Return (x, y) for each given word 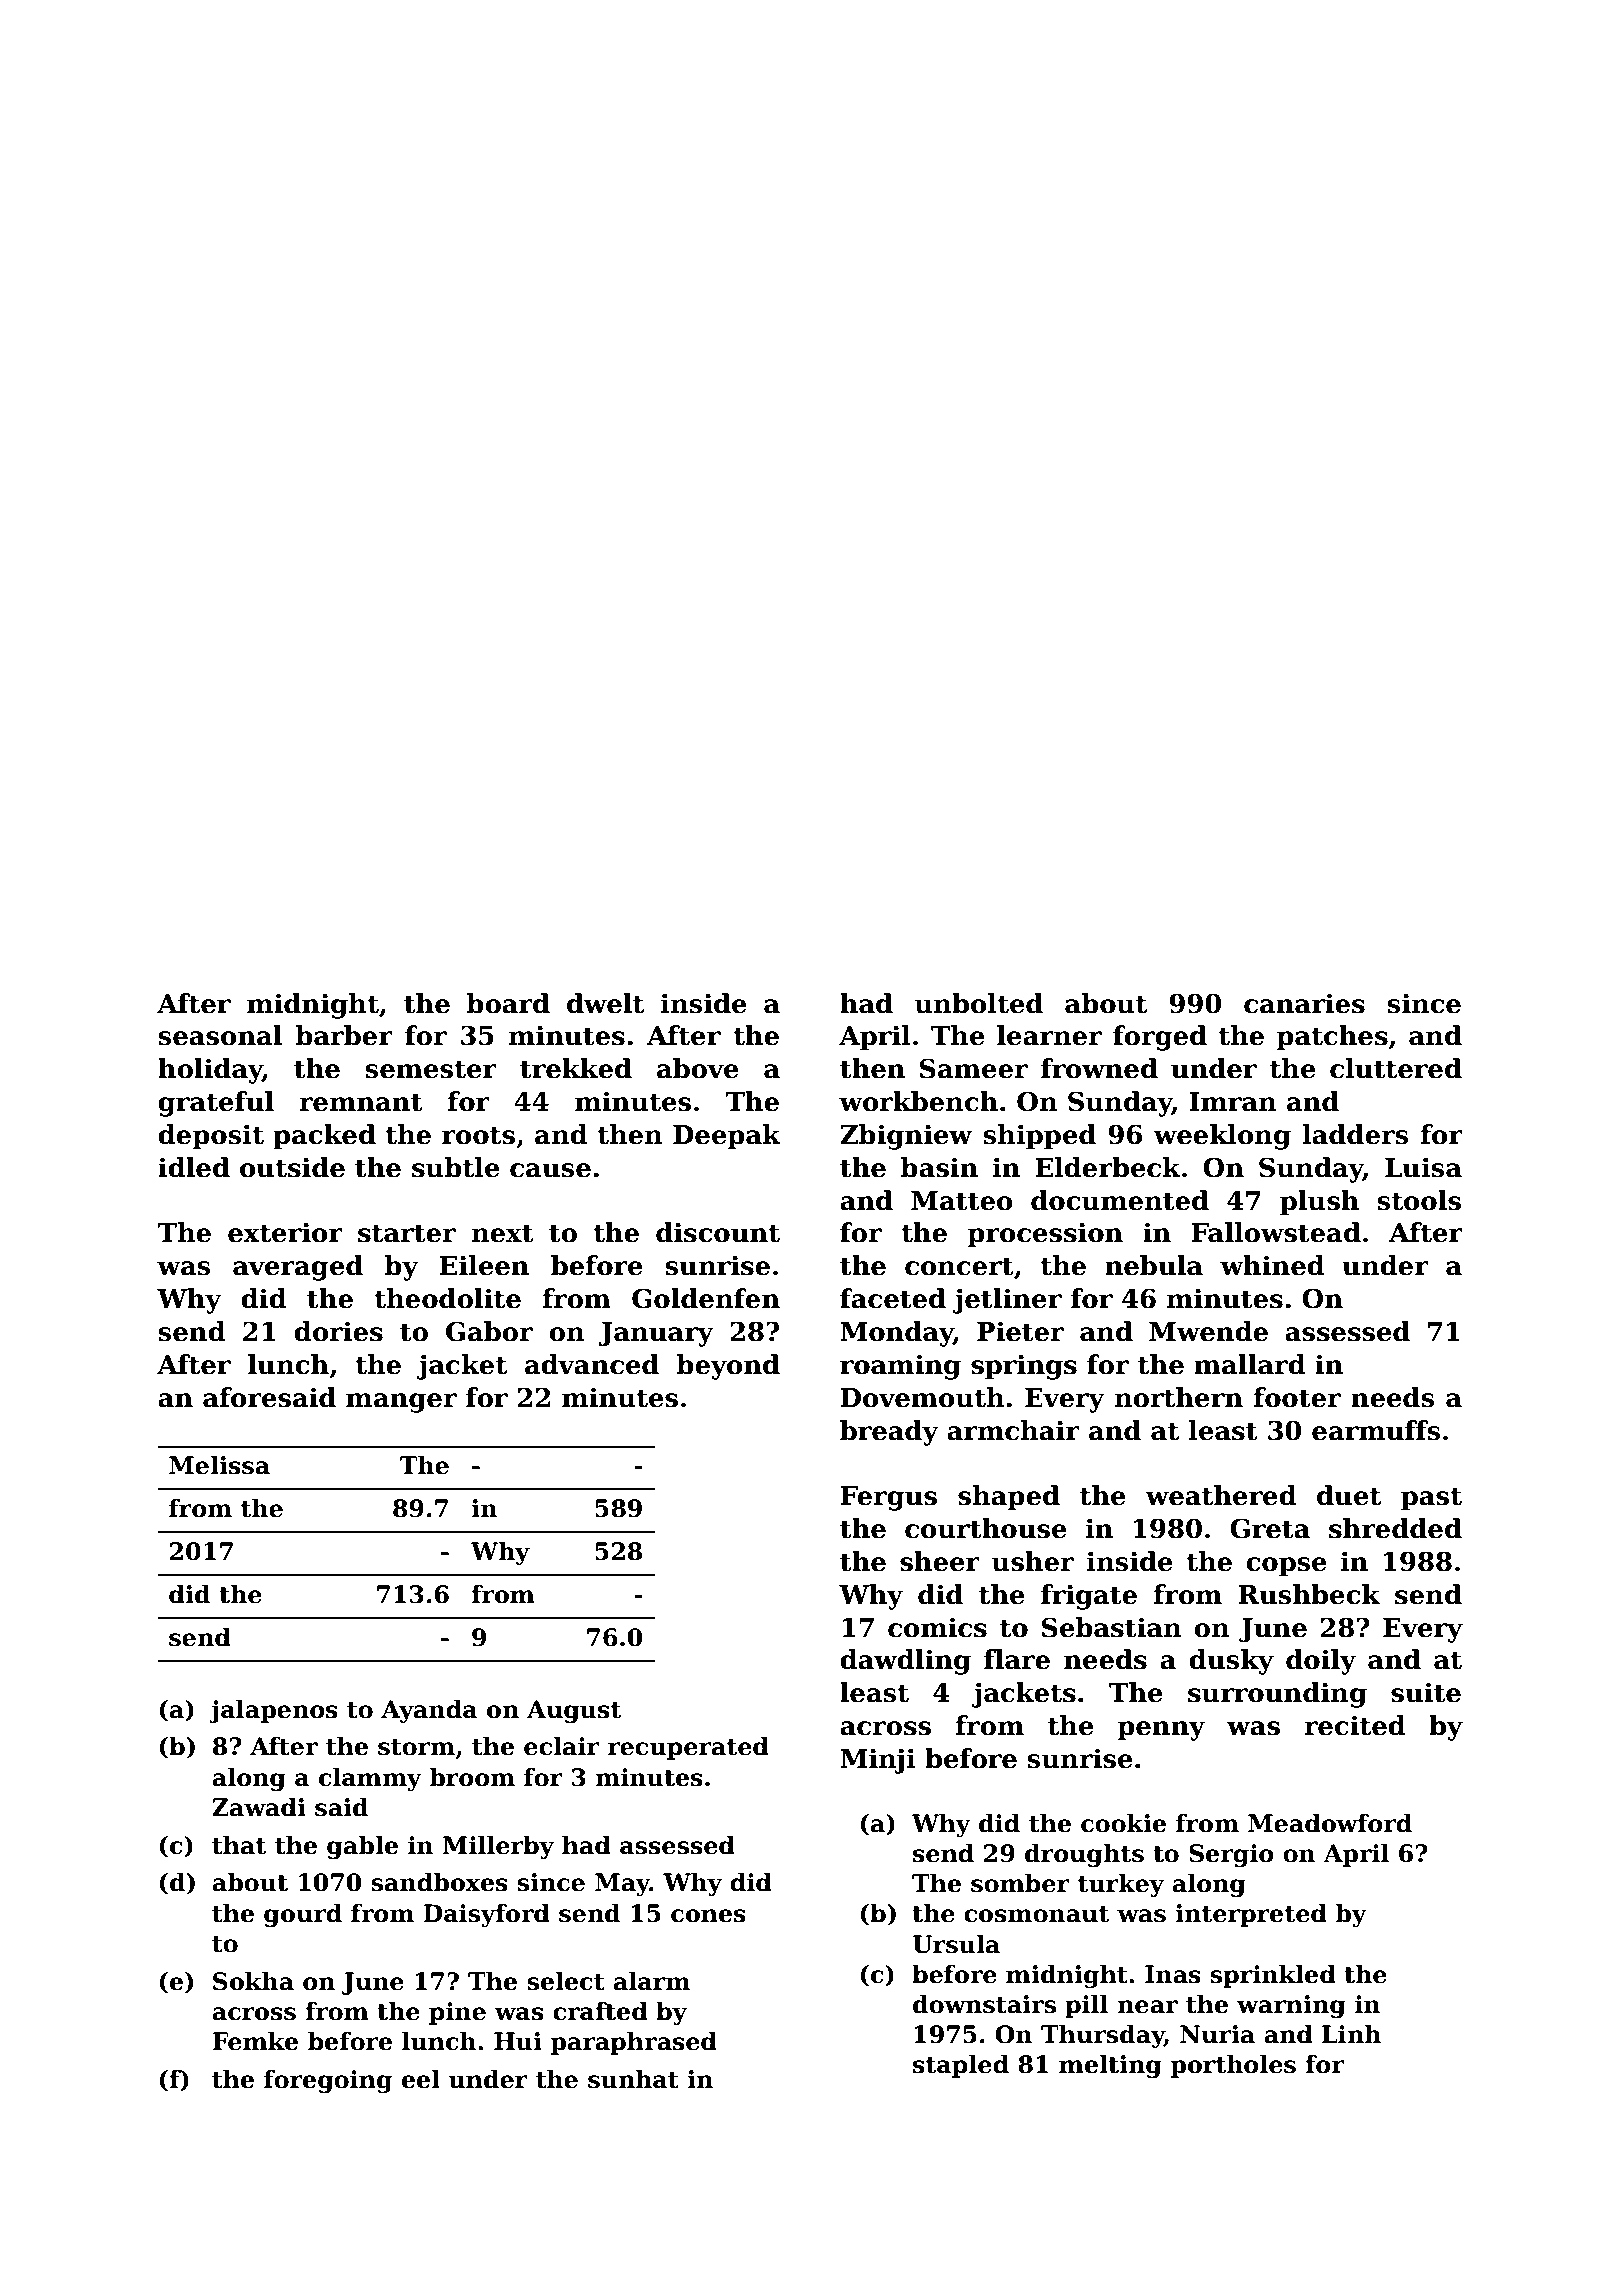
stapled (961, 2066)
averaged (298, 1268)
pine (457, 2013)
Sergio (1231, 1855)
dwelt (605, 1003)
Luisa (1423, 1167)
